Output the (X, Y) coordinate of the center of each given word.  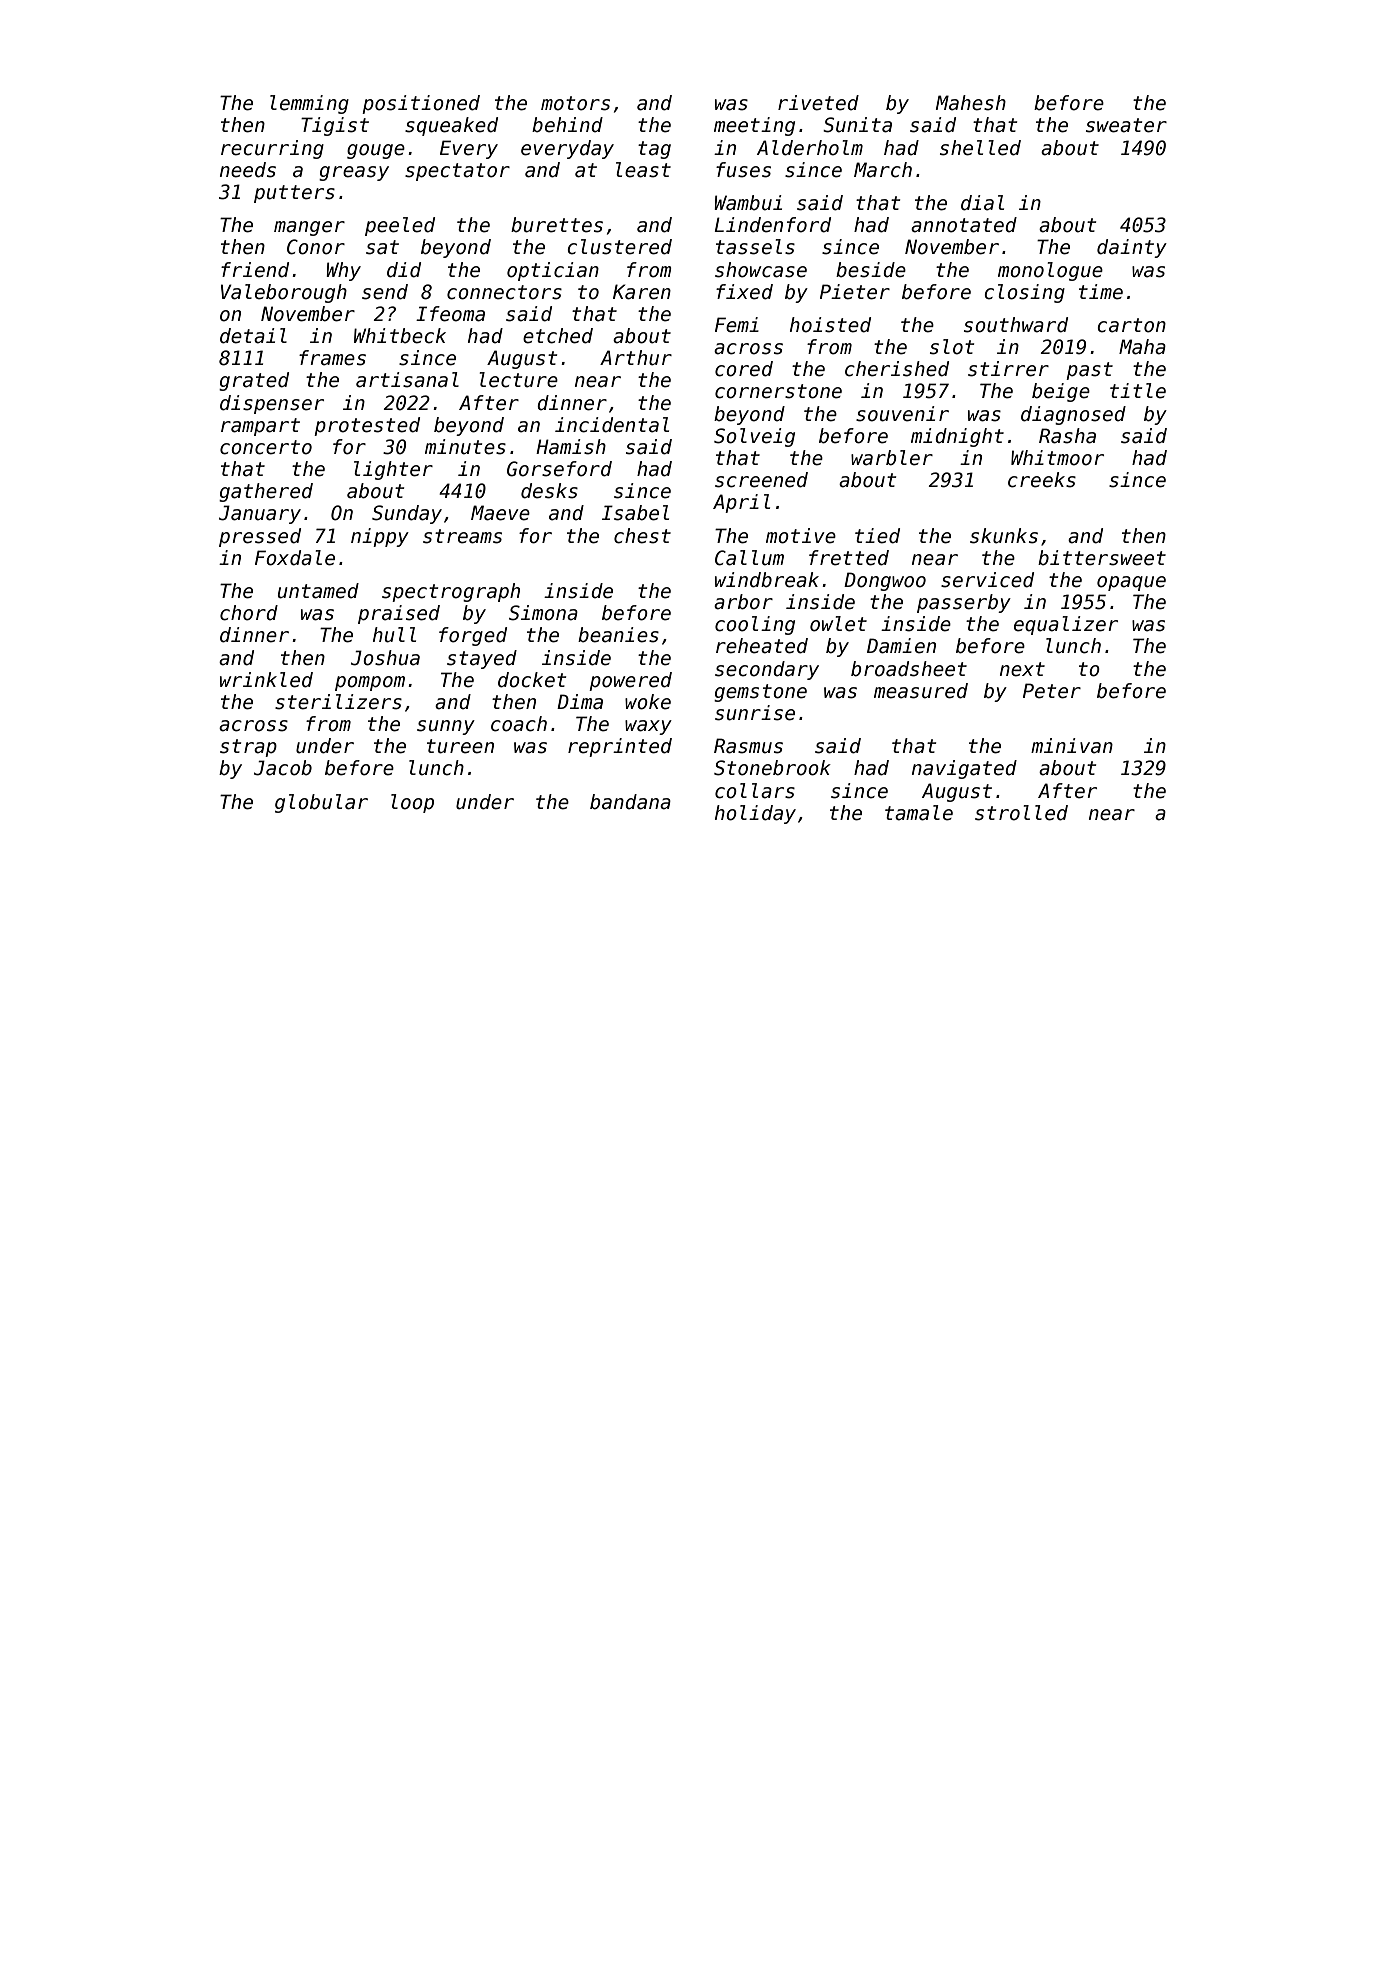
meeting (754, 126)
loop (412, 803)
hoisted (830, 325)
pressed (260, 537)
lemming (309, 104)
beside (871, 270)
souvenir (902, 414)
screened (761, 480)
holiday (755, 814)
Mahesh (971, 103)
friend (255, 270)
